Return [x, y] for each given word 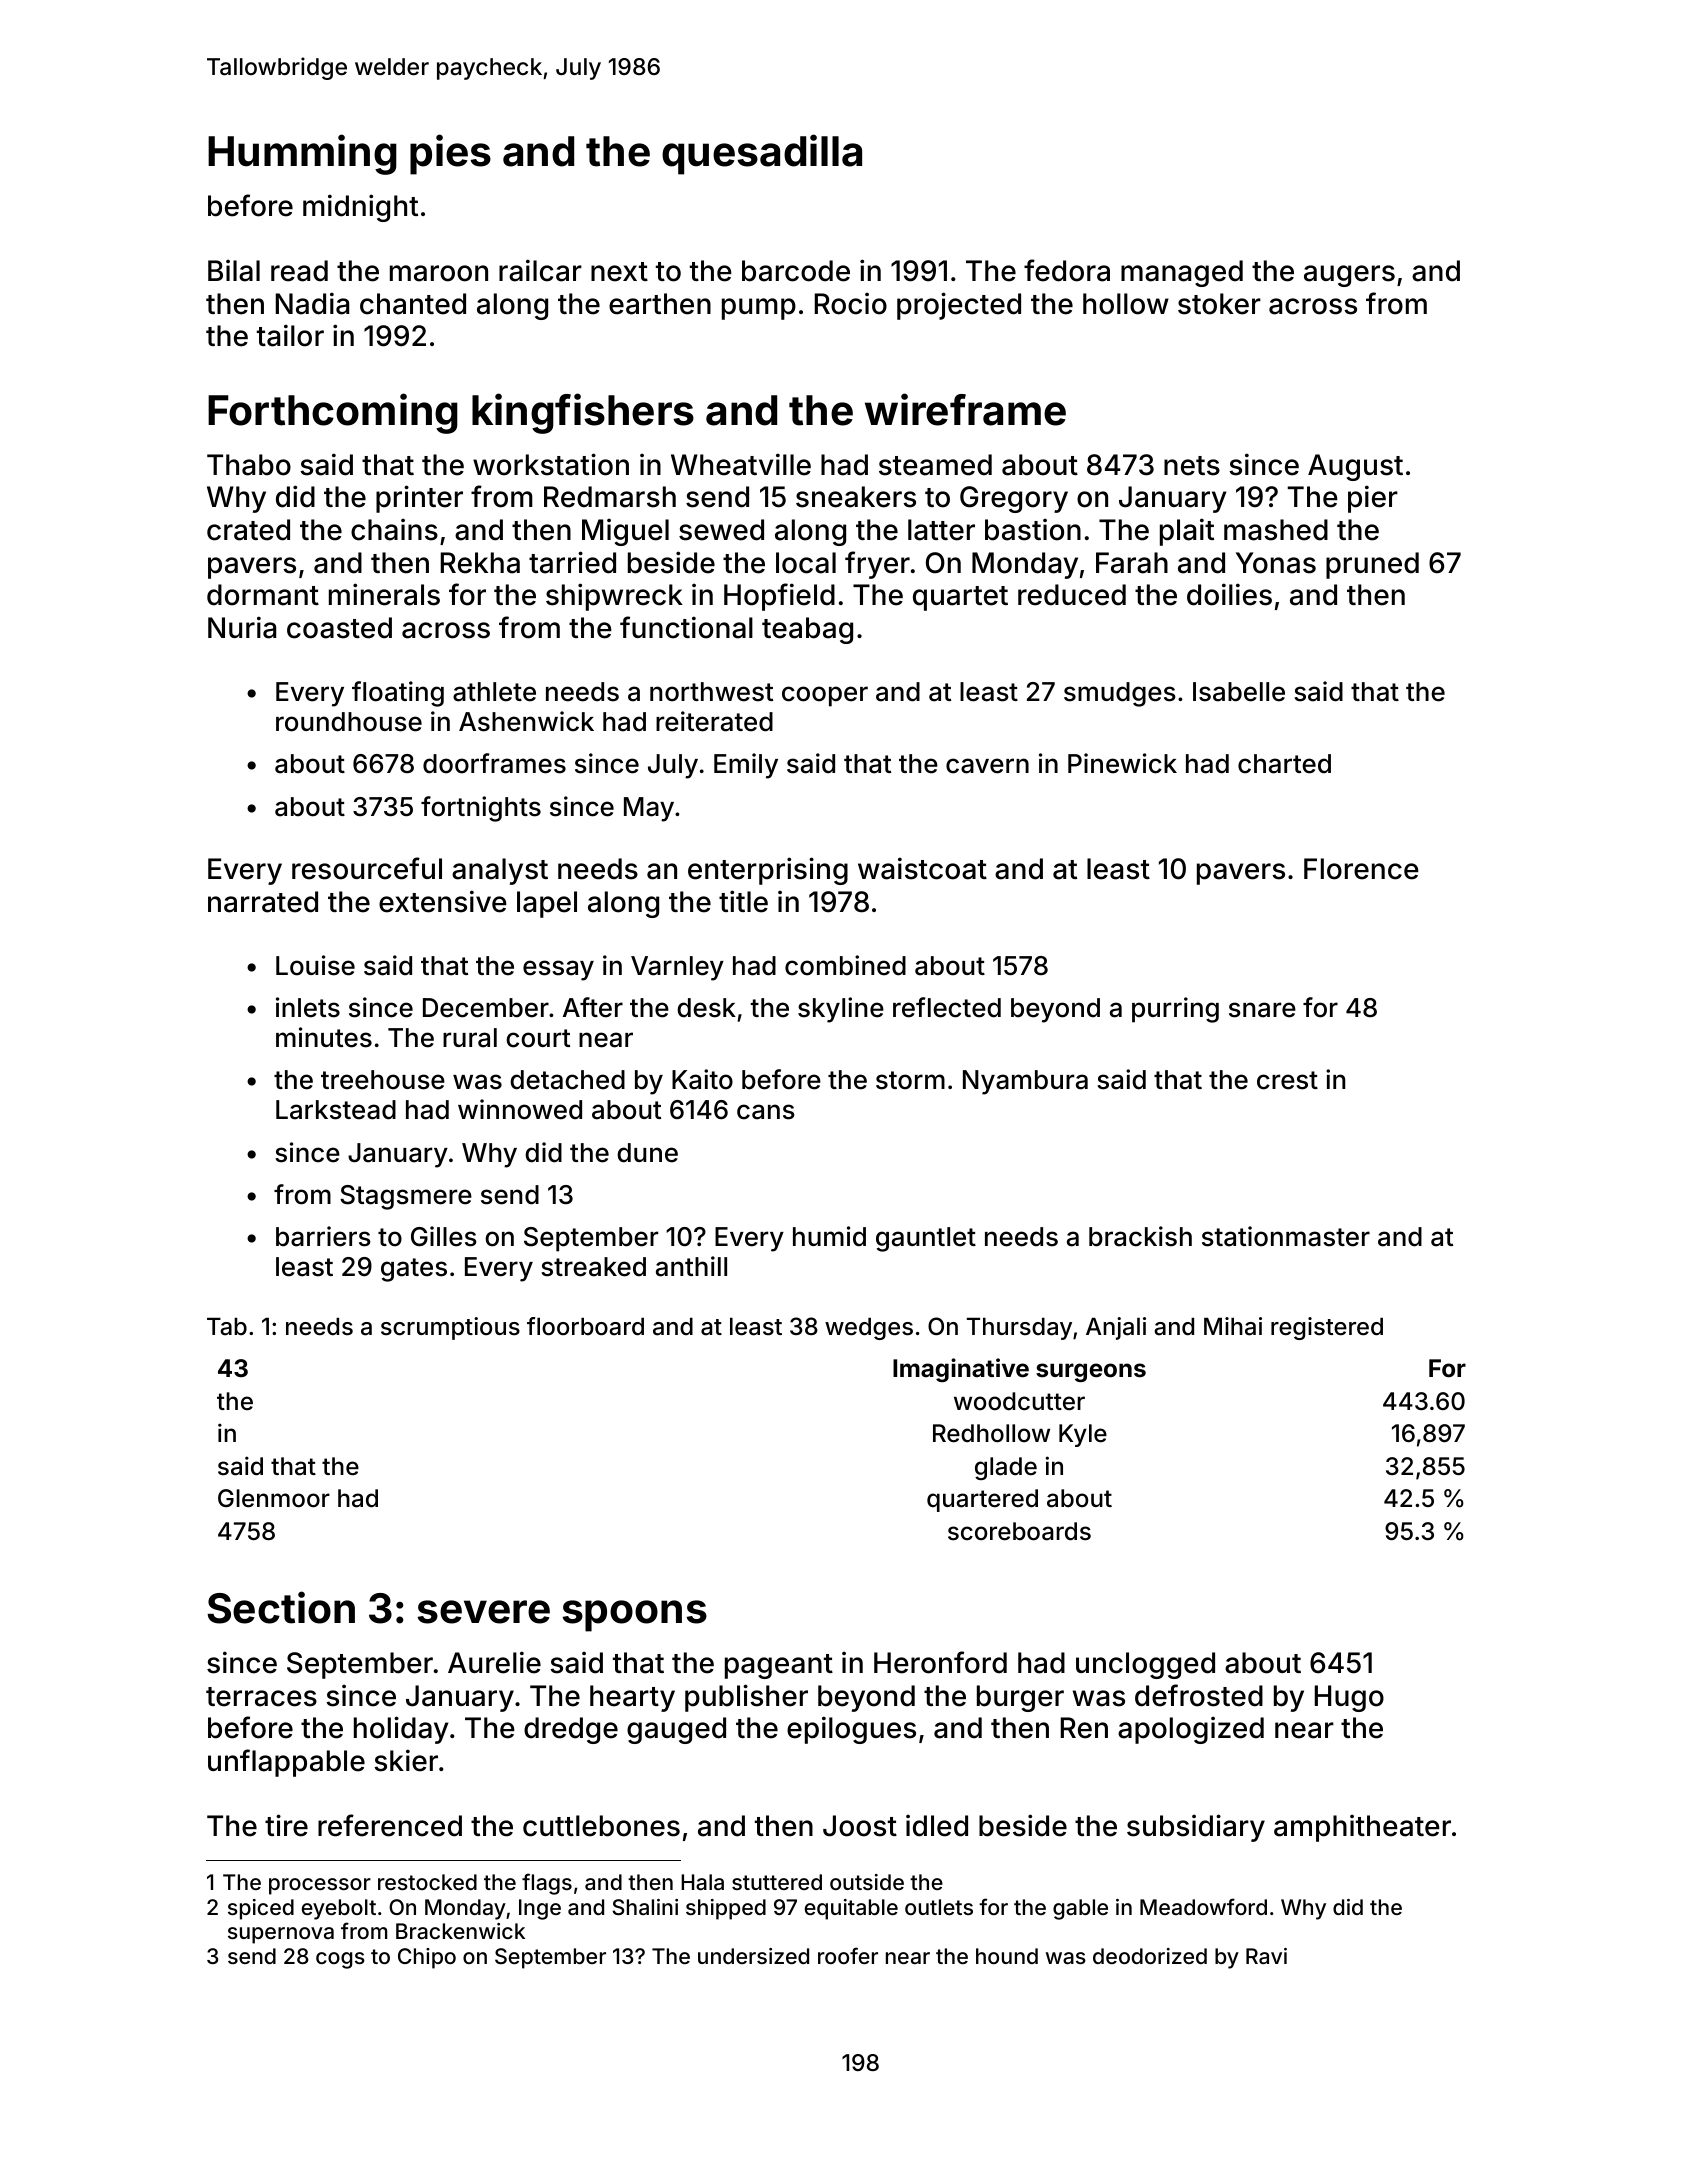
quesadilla [762, 154]
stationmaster [1286, 1236]
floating [398, 694]
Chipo [427, 1958]
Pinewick [1122, 763]
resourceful [367, 868]
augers [1349, 276]
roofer [848, 1955]
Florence [1361, 869]
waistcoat [922, 868]
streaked [593, 1267]
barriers [323, 1236]
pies [450, 154]
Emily [746, 766]
